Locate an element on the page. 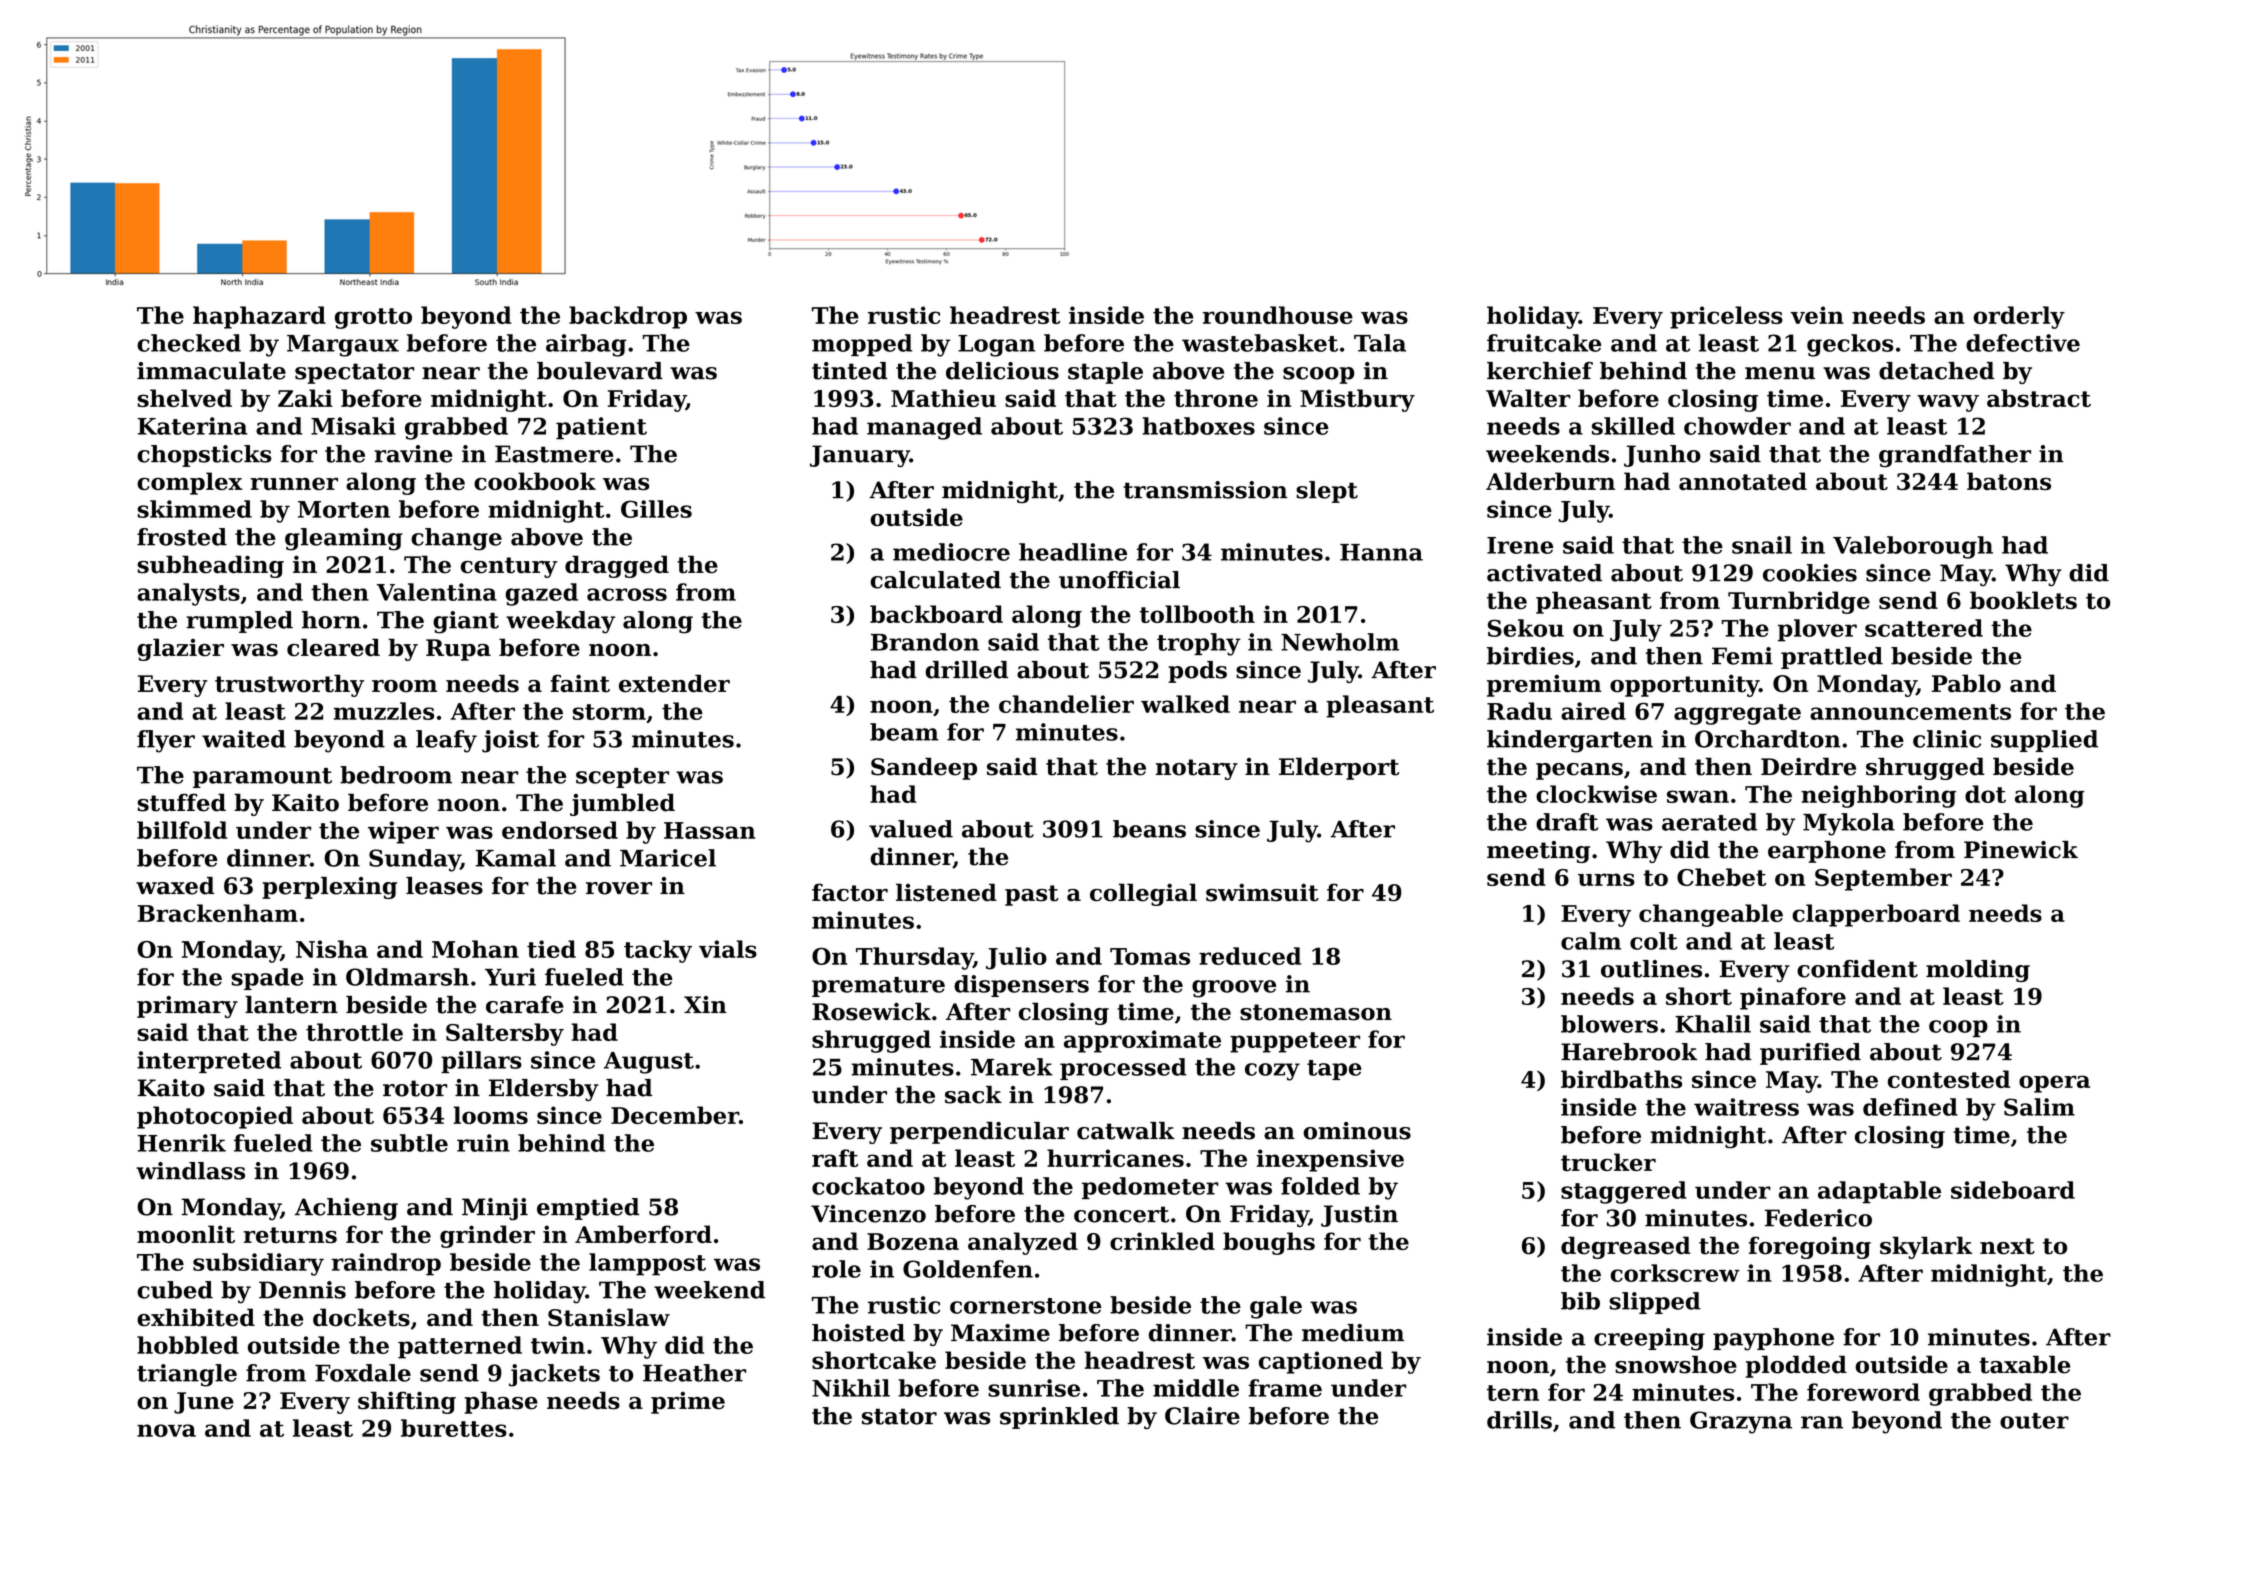 The width and height of the page is (2252, 1592). factor is located at coordinates (850, 892).
